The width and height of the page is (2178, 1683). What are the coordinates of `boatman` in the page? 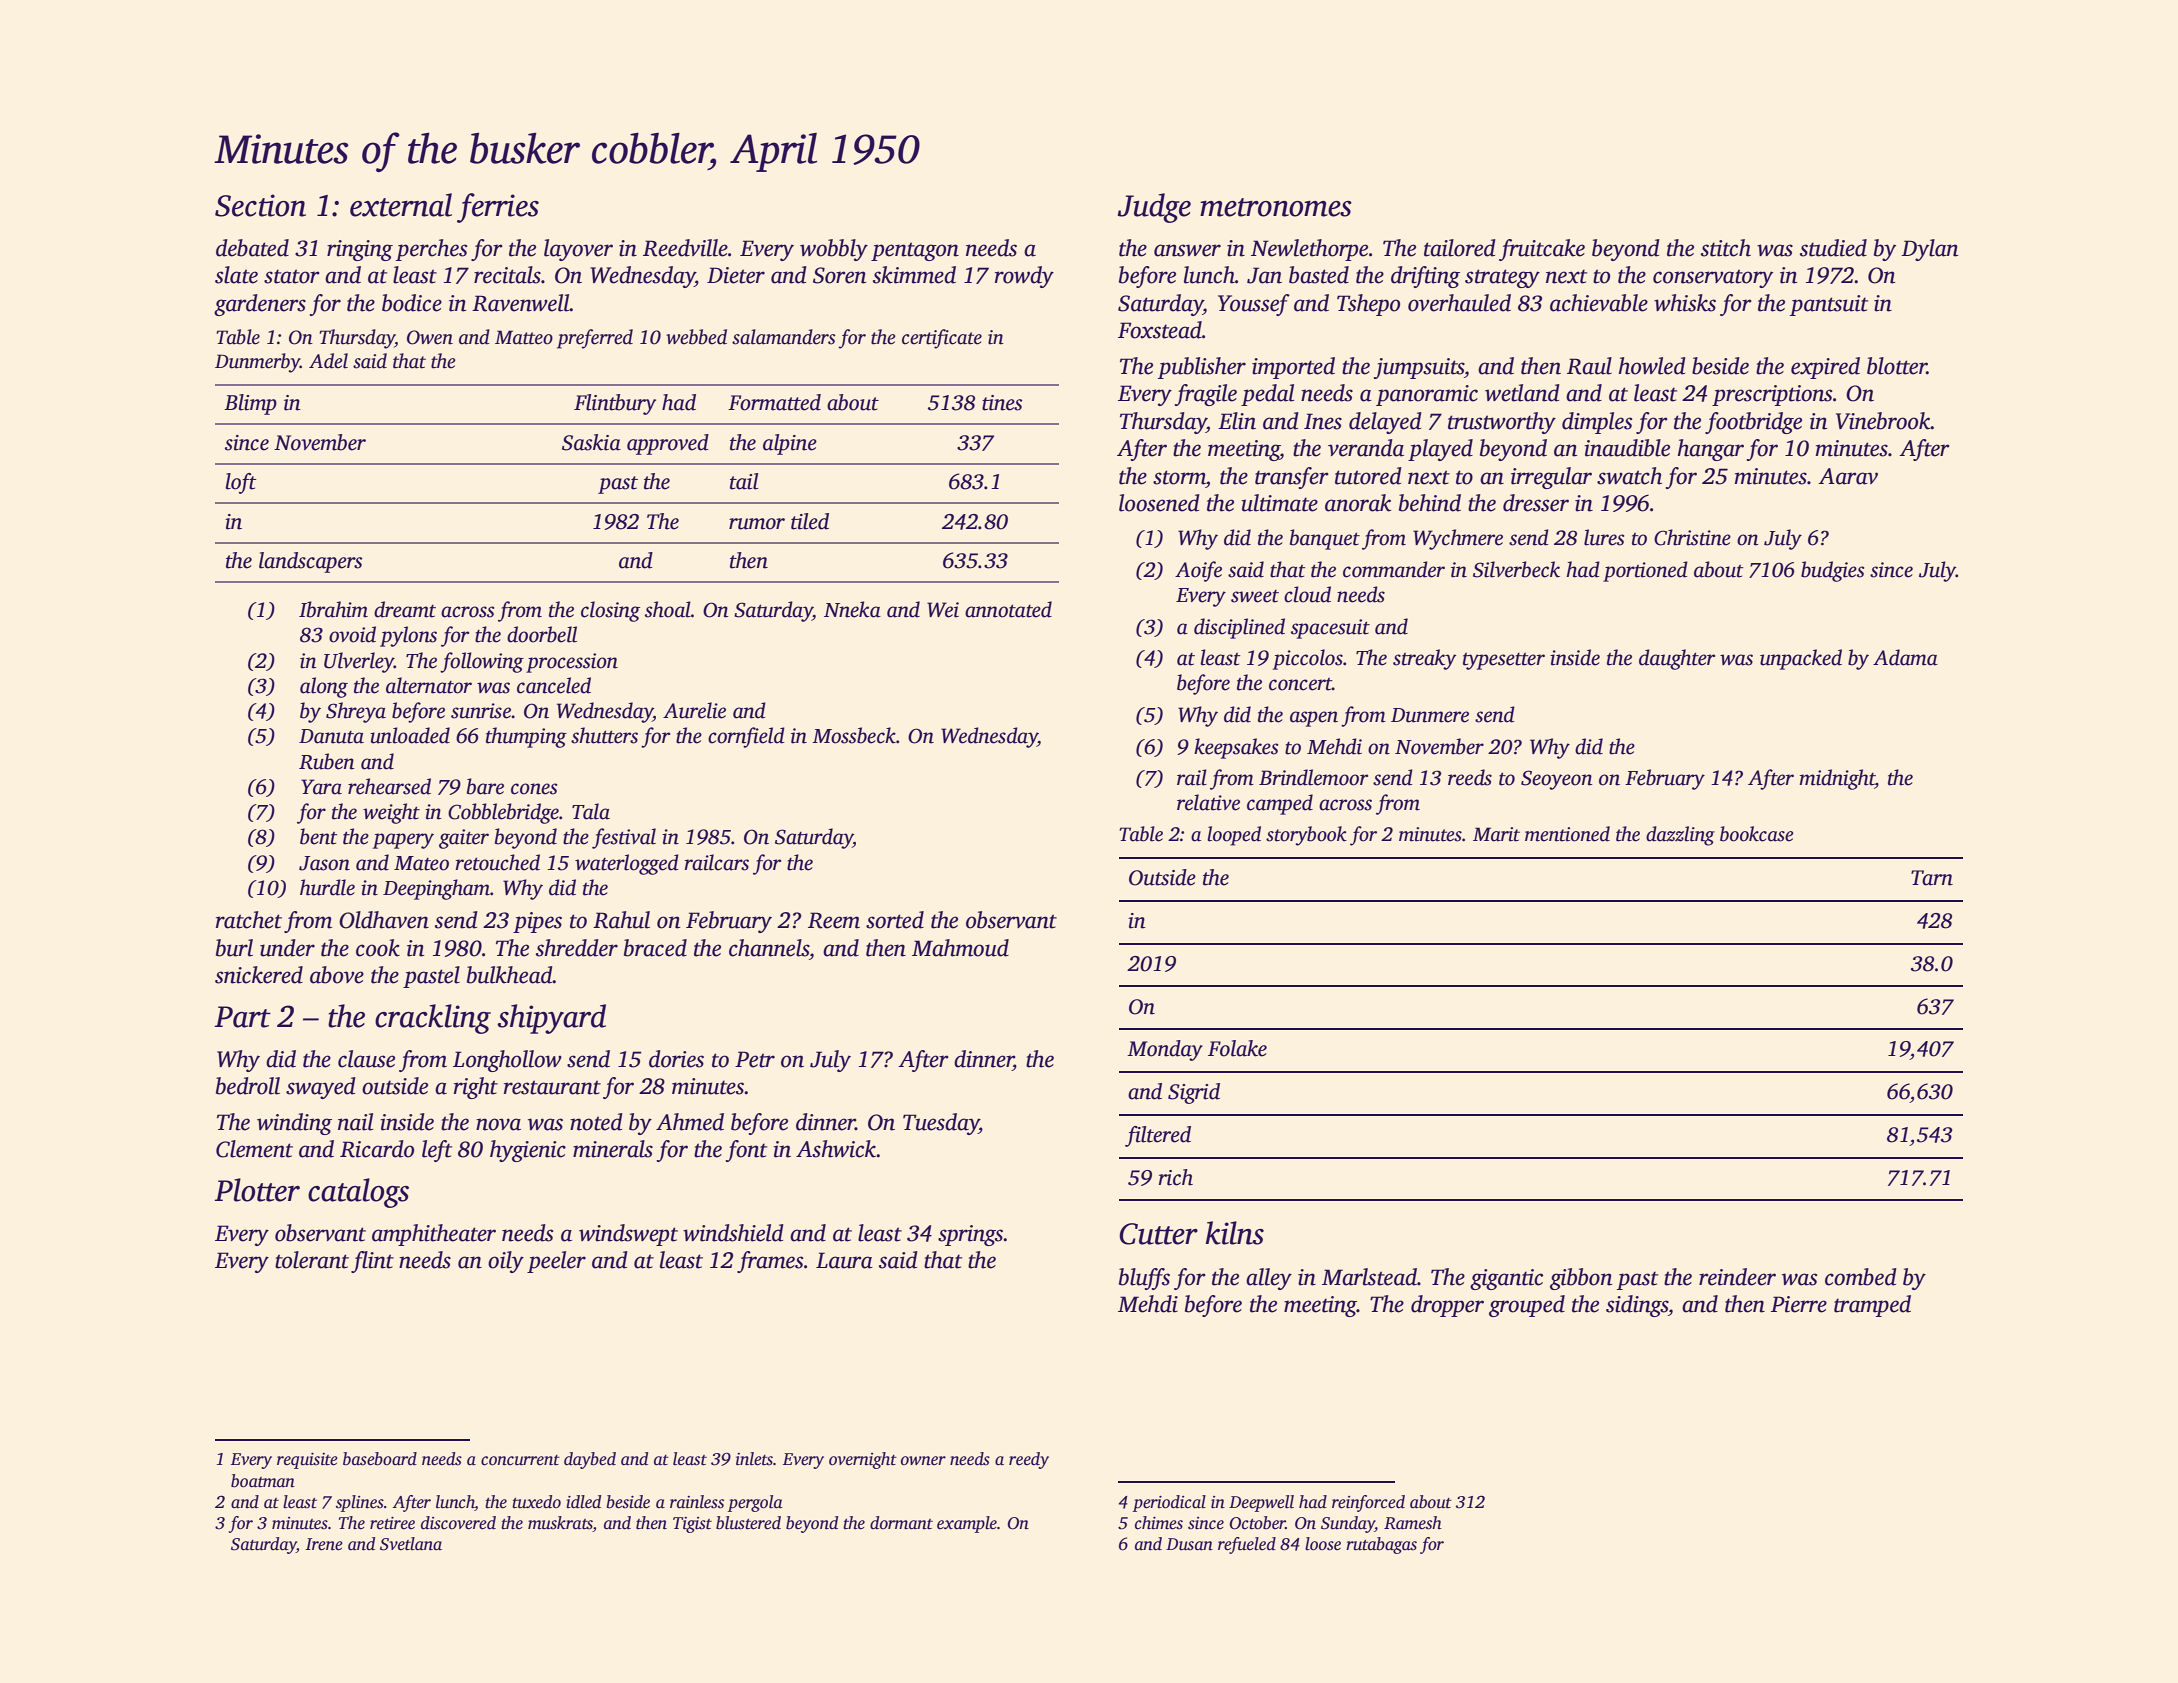 It's located at (263, 1481).
